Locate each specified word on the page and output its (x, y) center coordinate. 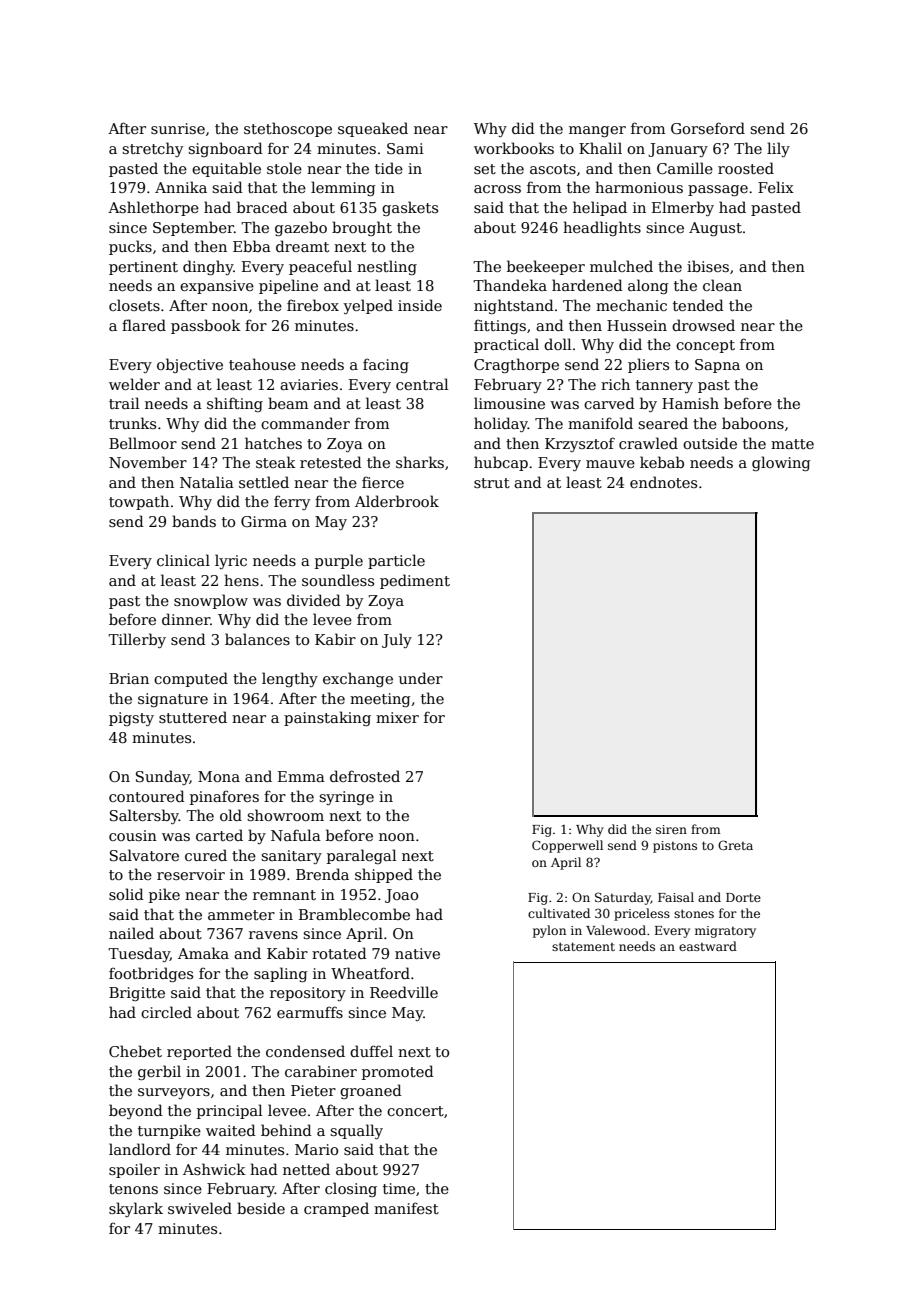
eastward (708, 946)
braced (262, 207)
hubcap (501, 463)
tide (389, 168)
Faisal (676, 897)
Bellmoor (143, 443)
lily (778, 149)
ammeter (241, 915)
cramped (336, 1209)
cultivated (559, 913)
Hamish (690, 403)
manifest (406, 1208)
